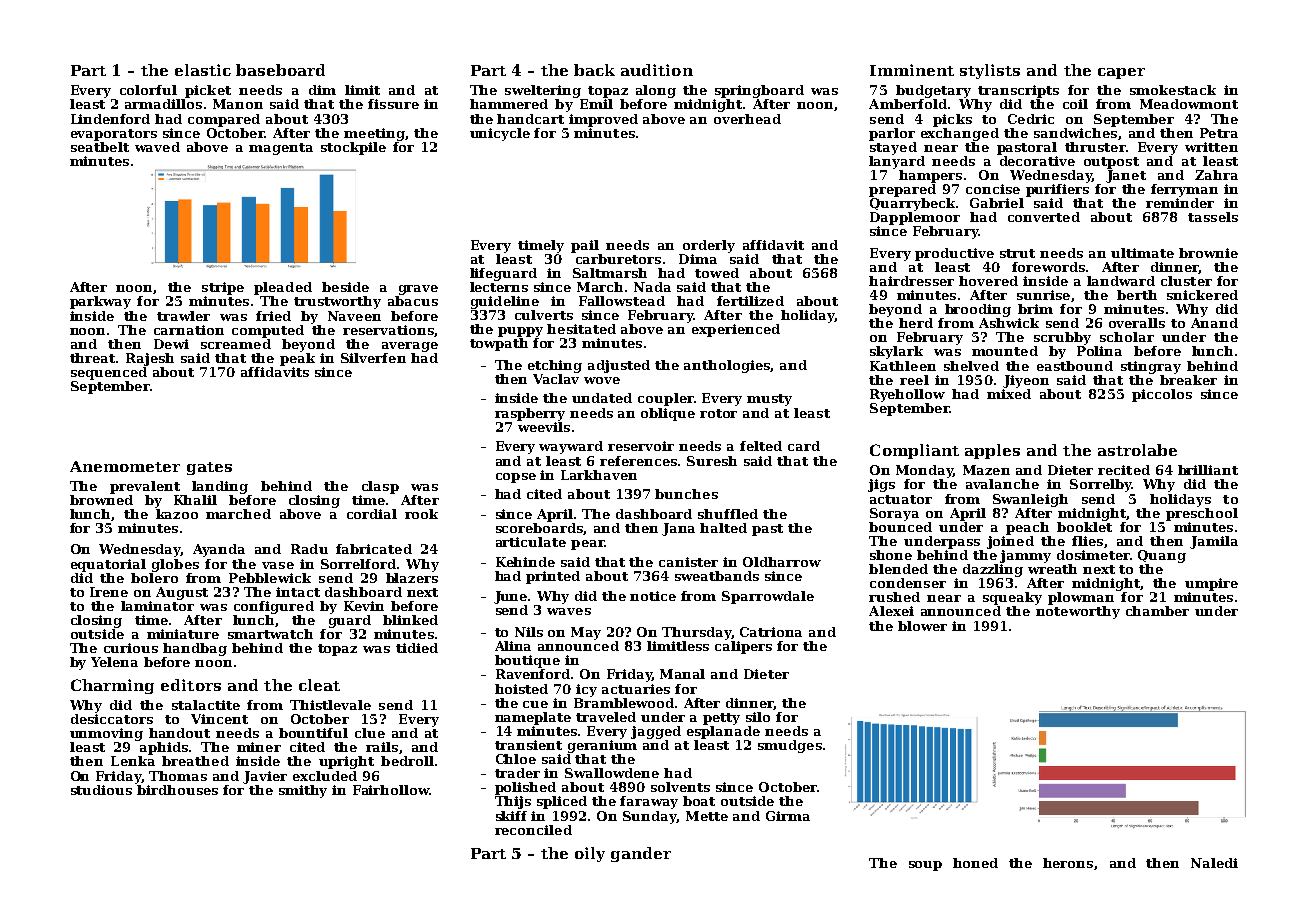  What do you see at coordinates (353, 148) in the page?
I see `stockpile` at bounding box center [353, 148].
